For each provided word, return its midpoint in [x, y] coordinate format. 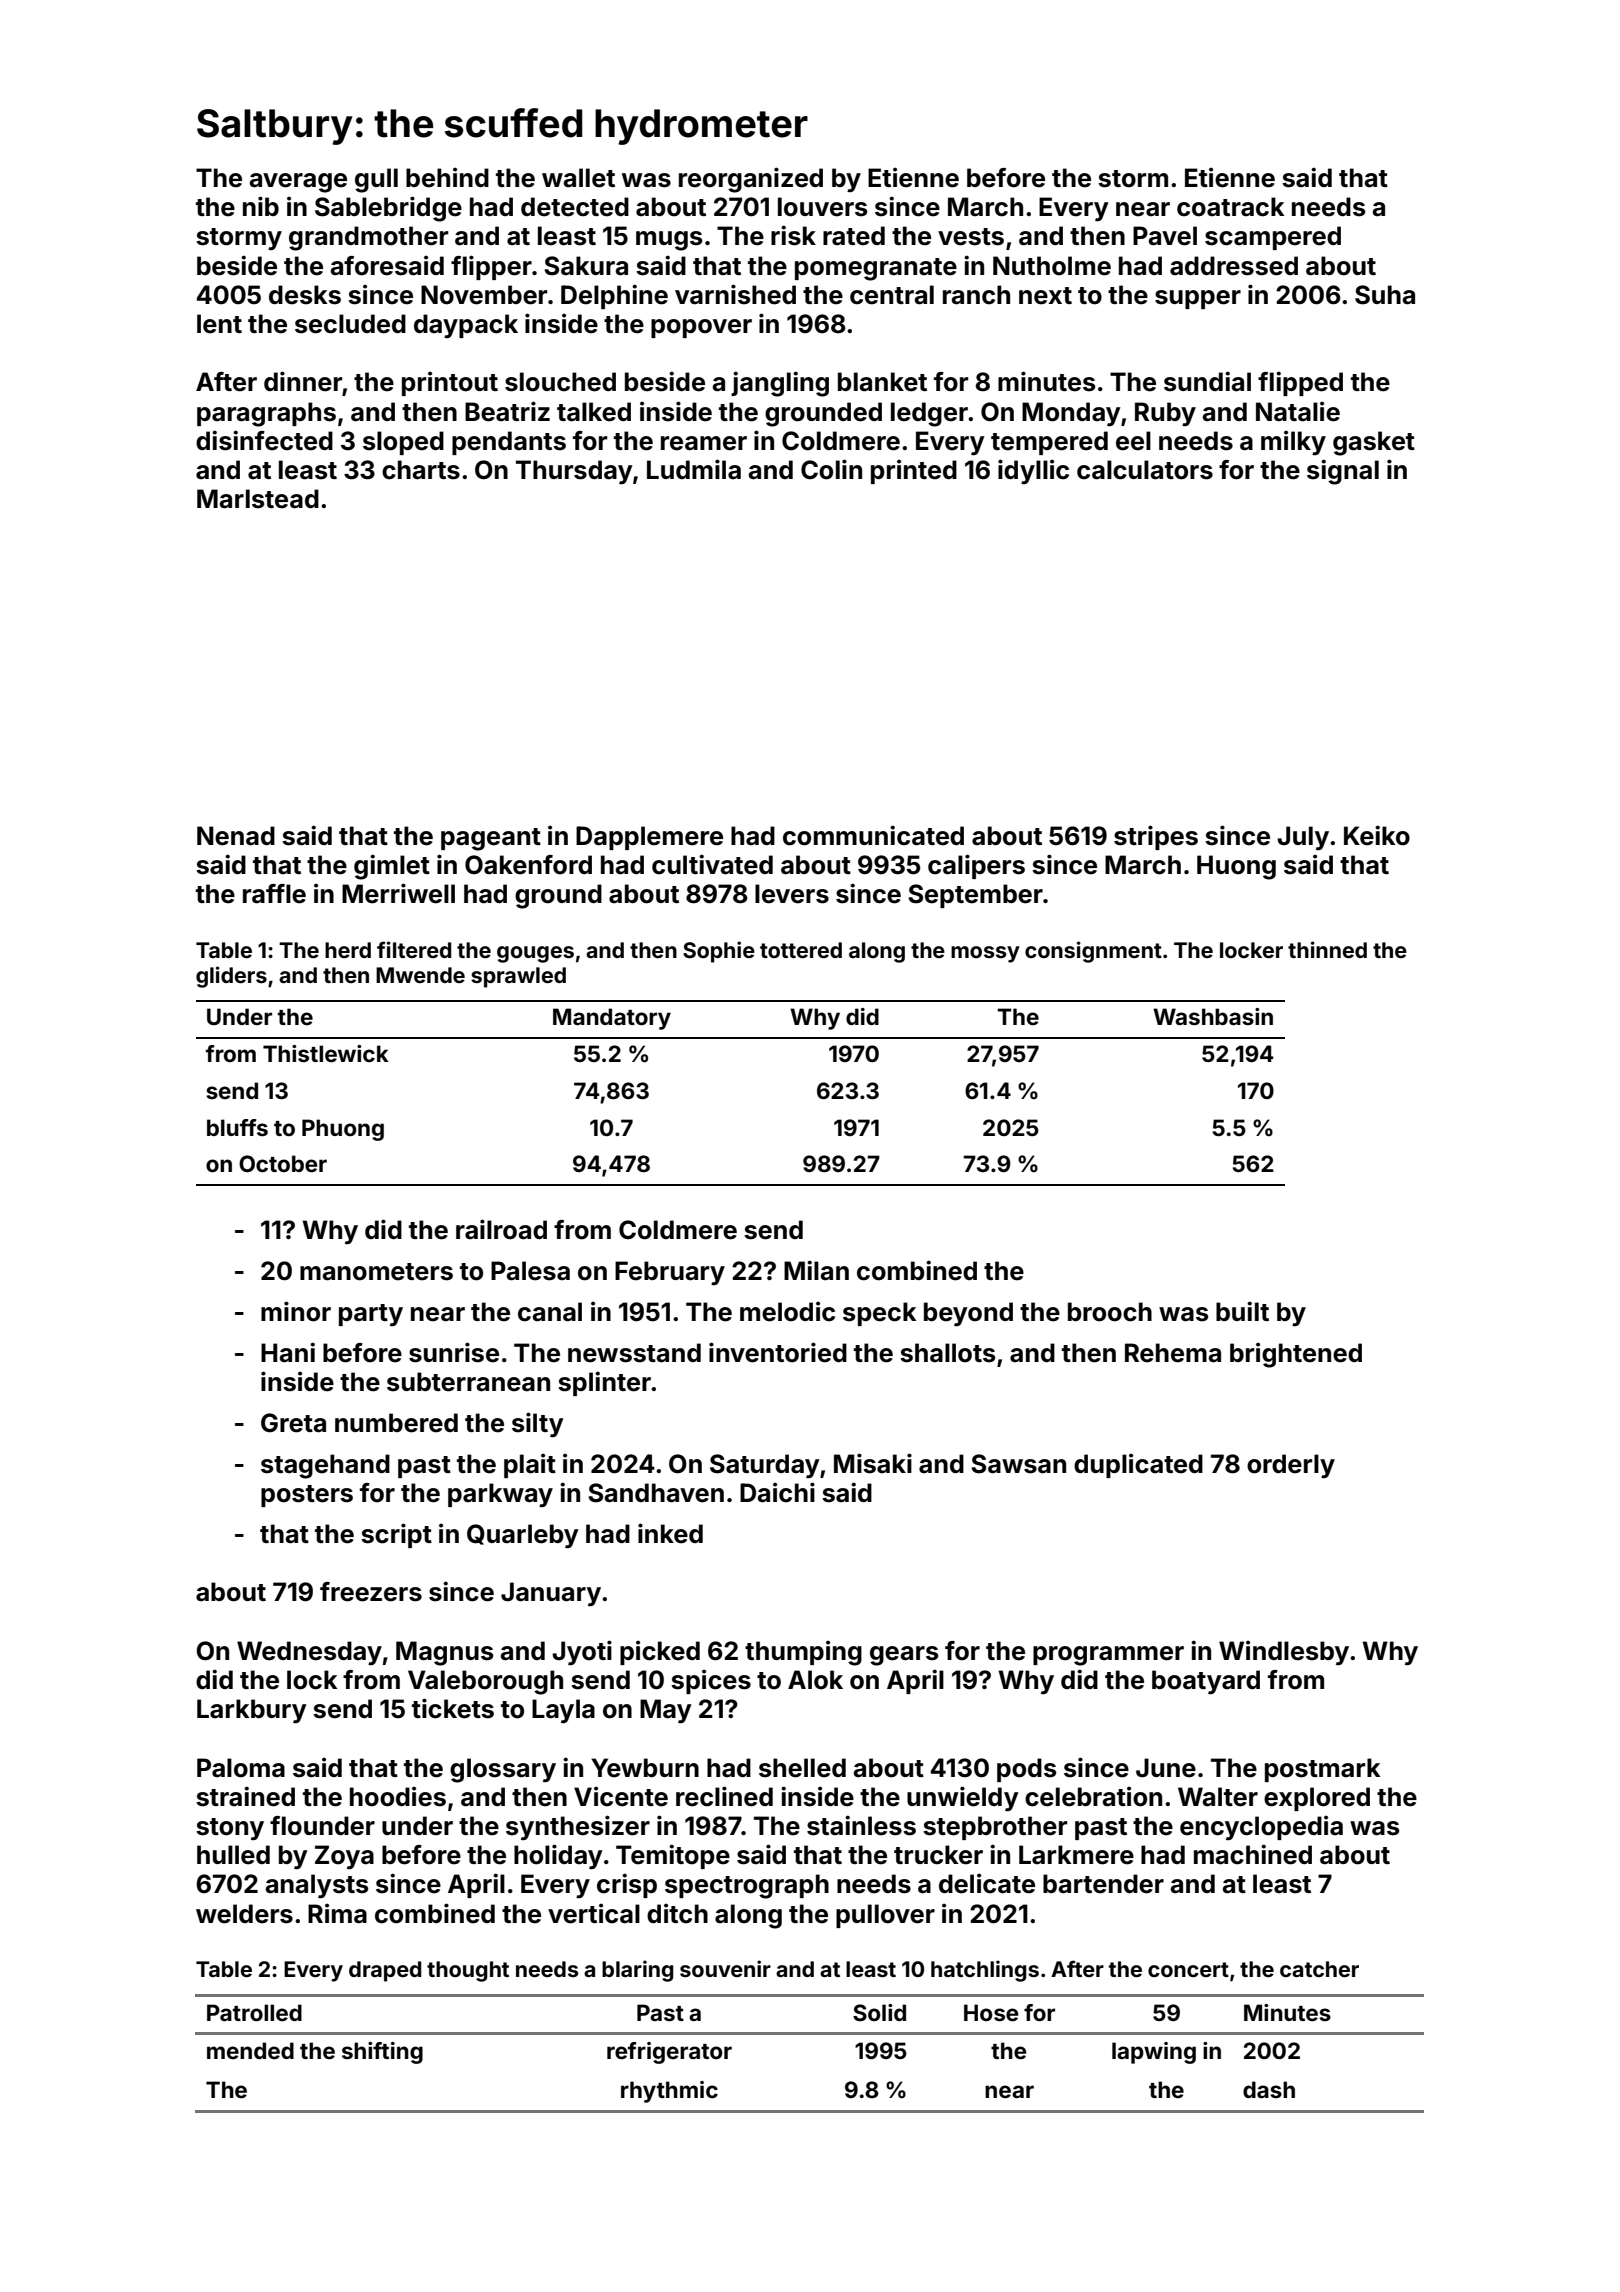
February [670, 1273]
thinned [1327, 949]
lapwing [1154, 2053]
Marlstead [258, 499]
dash [1269, 2089]
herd [348, 950]
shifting [382, 2053]
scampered [1273, 238]
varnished [735, 294]
